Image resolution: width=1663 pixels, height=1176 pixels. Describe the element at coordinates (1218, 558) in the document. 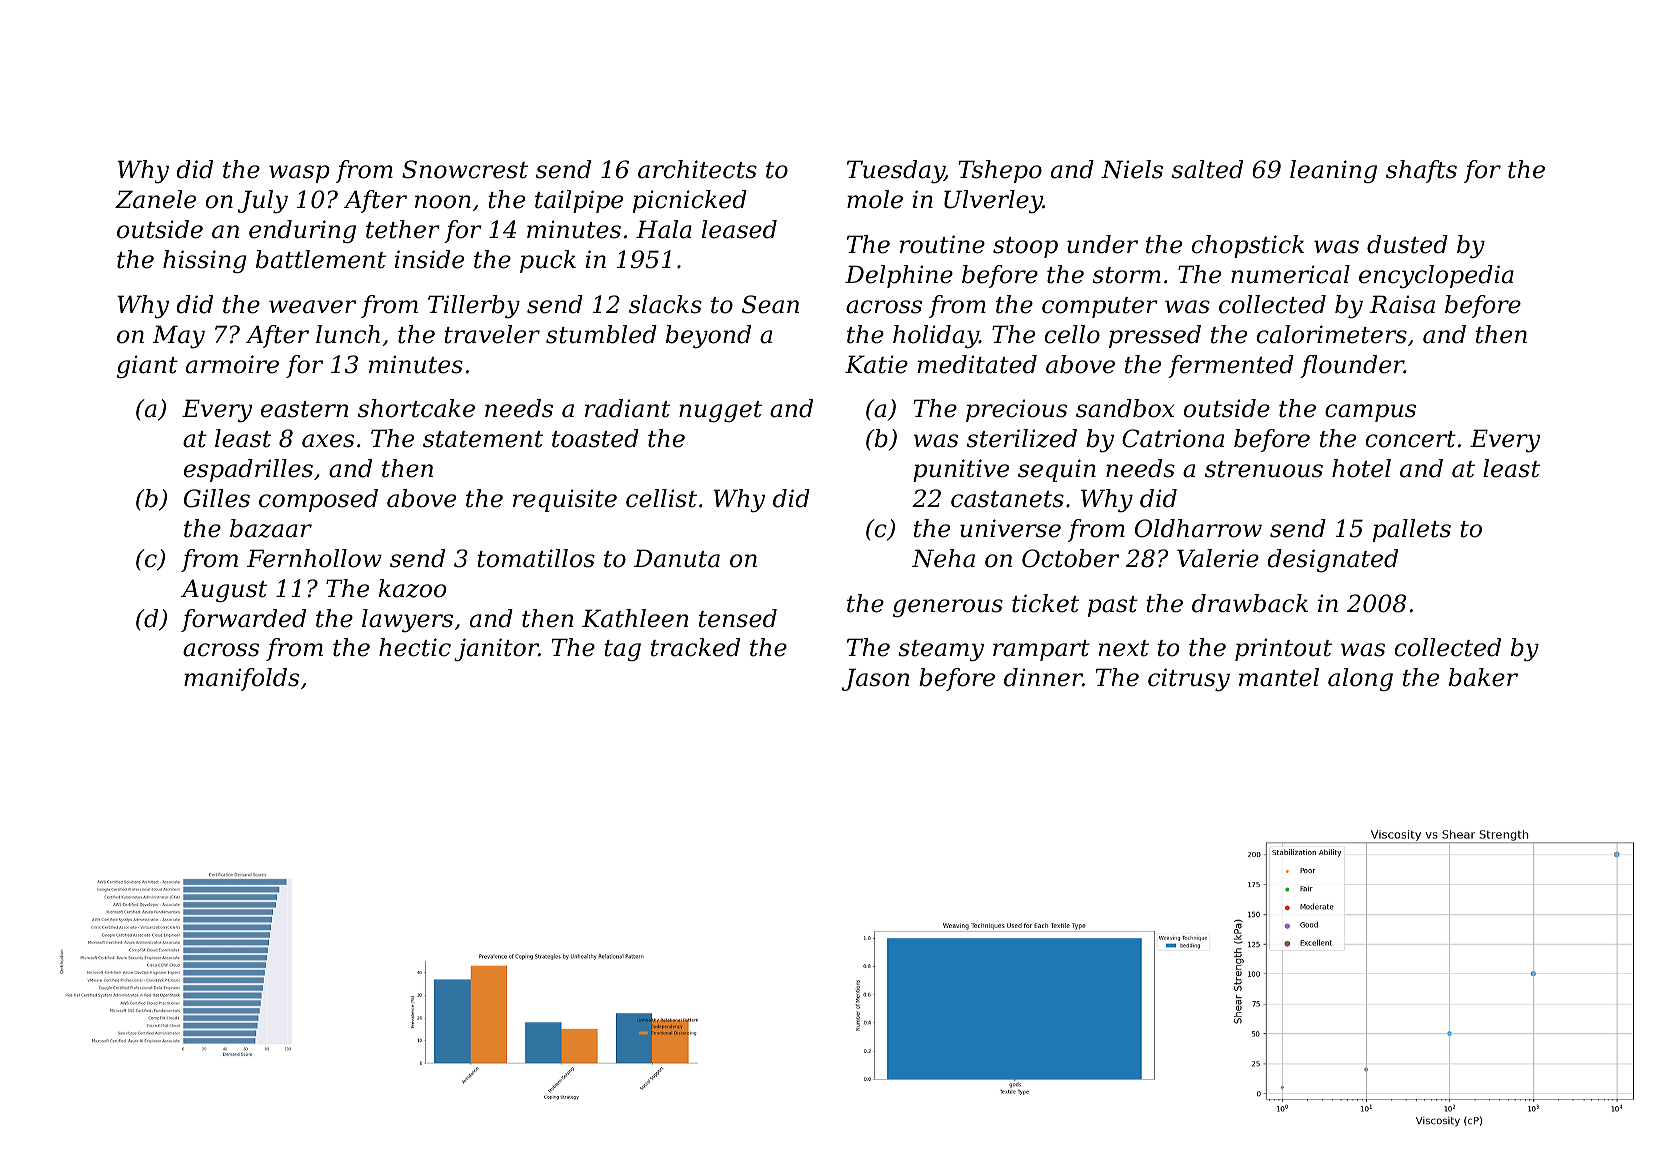

I see `Valerie` at that location.
